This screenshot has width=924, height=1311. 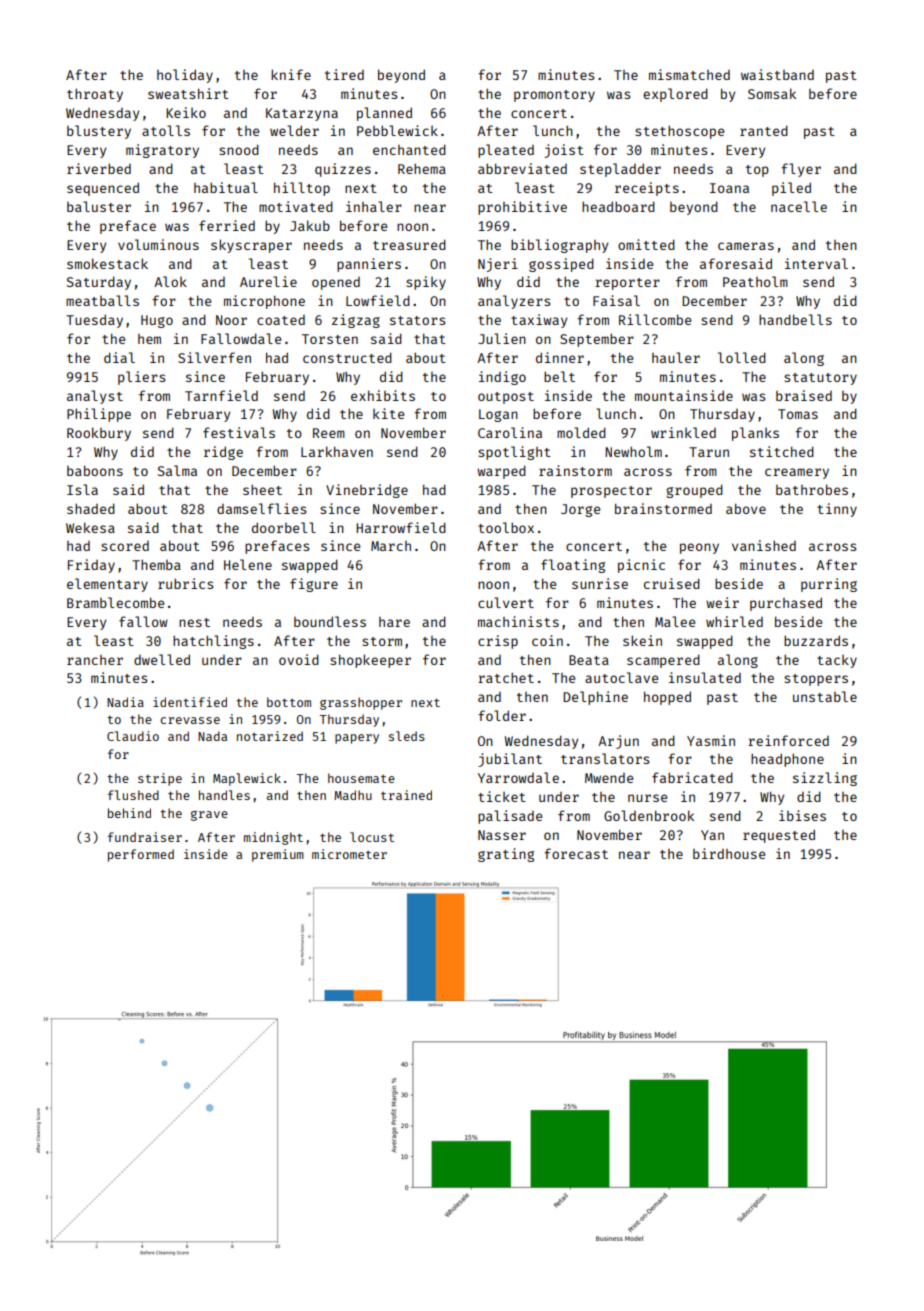 I want to click on Julien, so click(x=502, y=338).
